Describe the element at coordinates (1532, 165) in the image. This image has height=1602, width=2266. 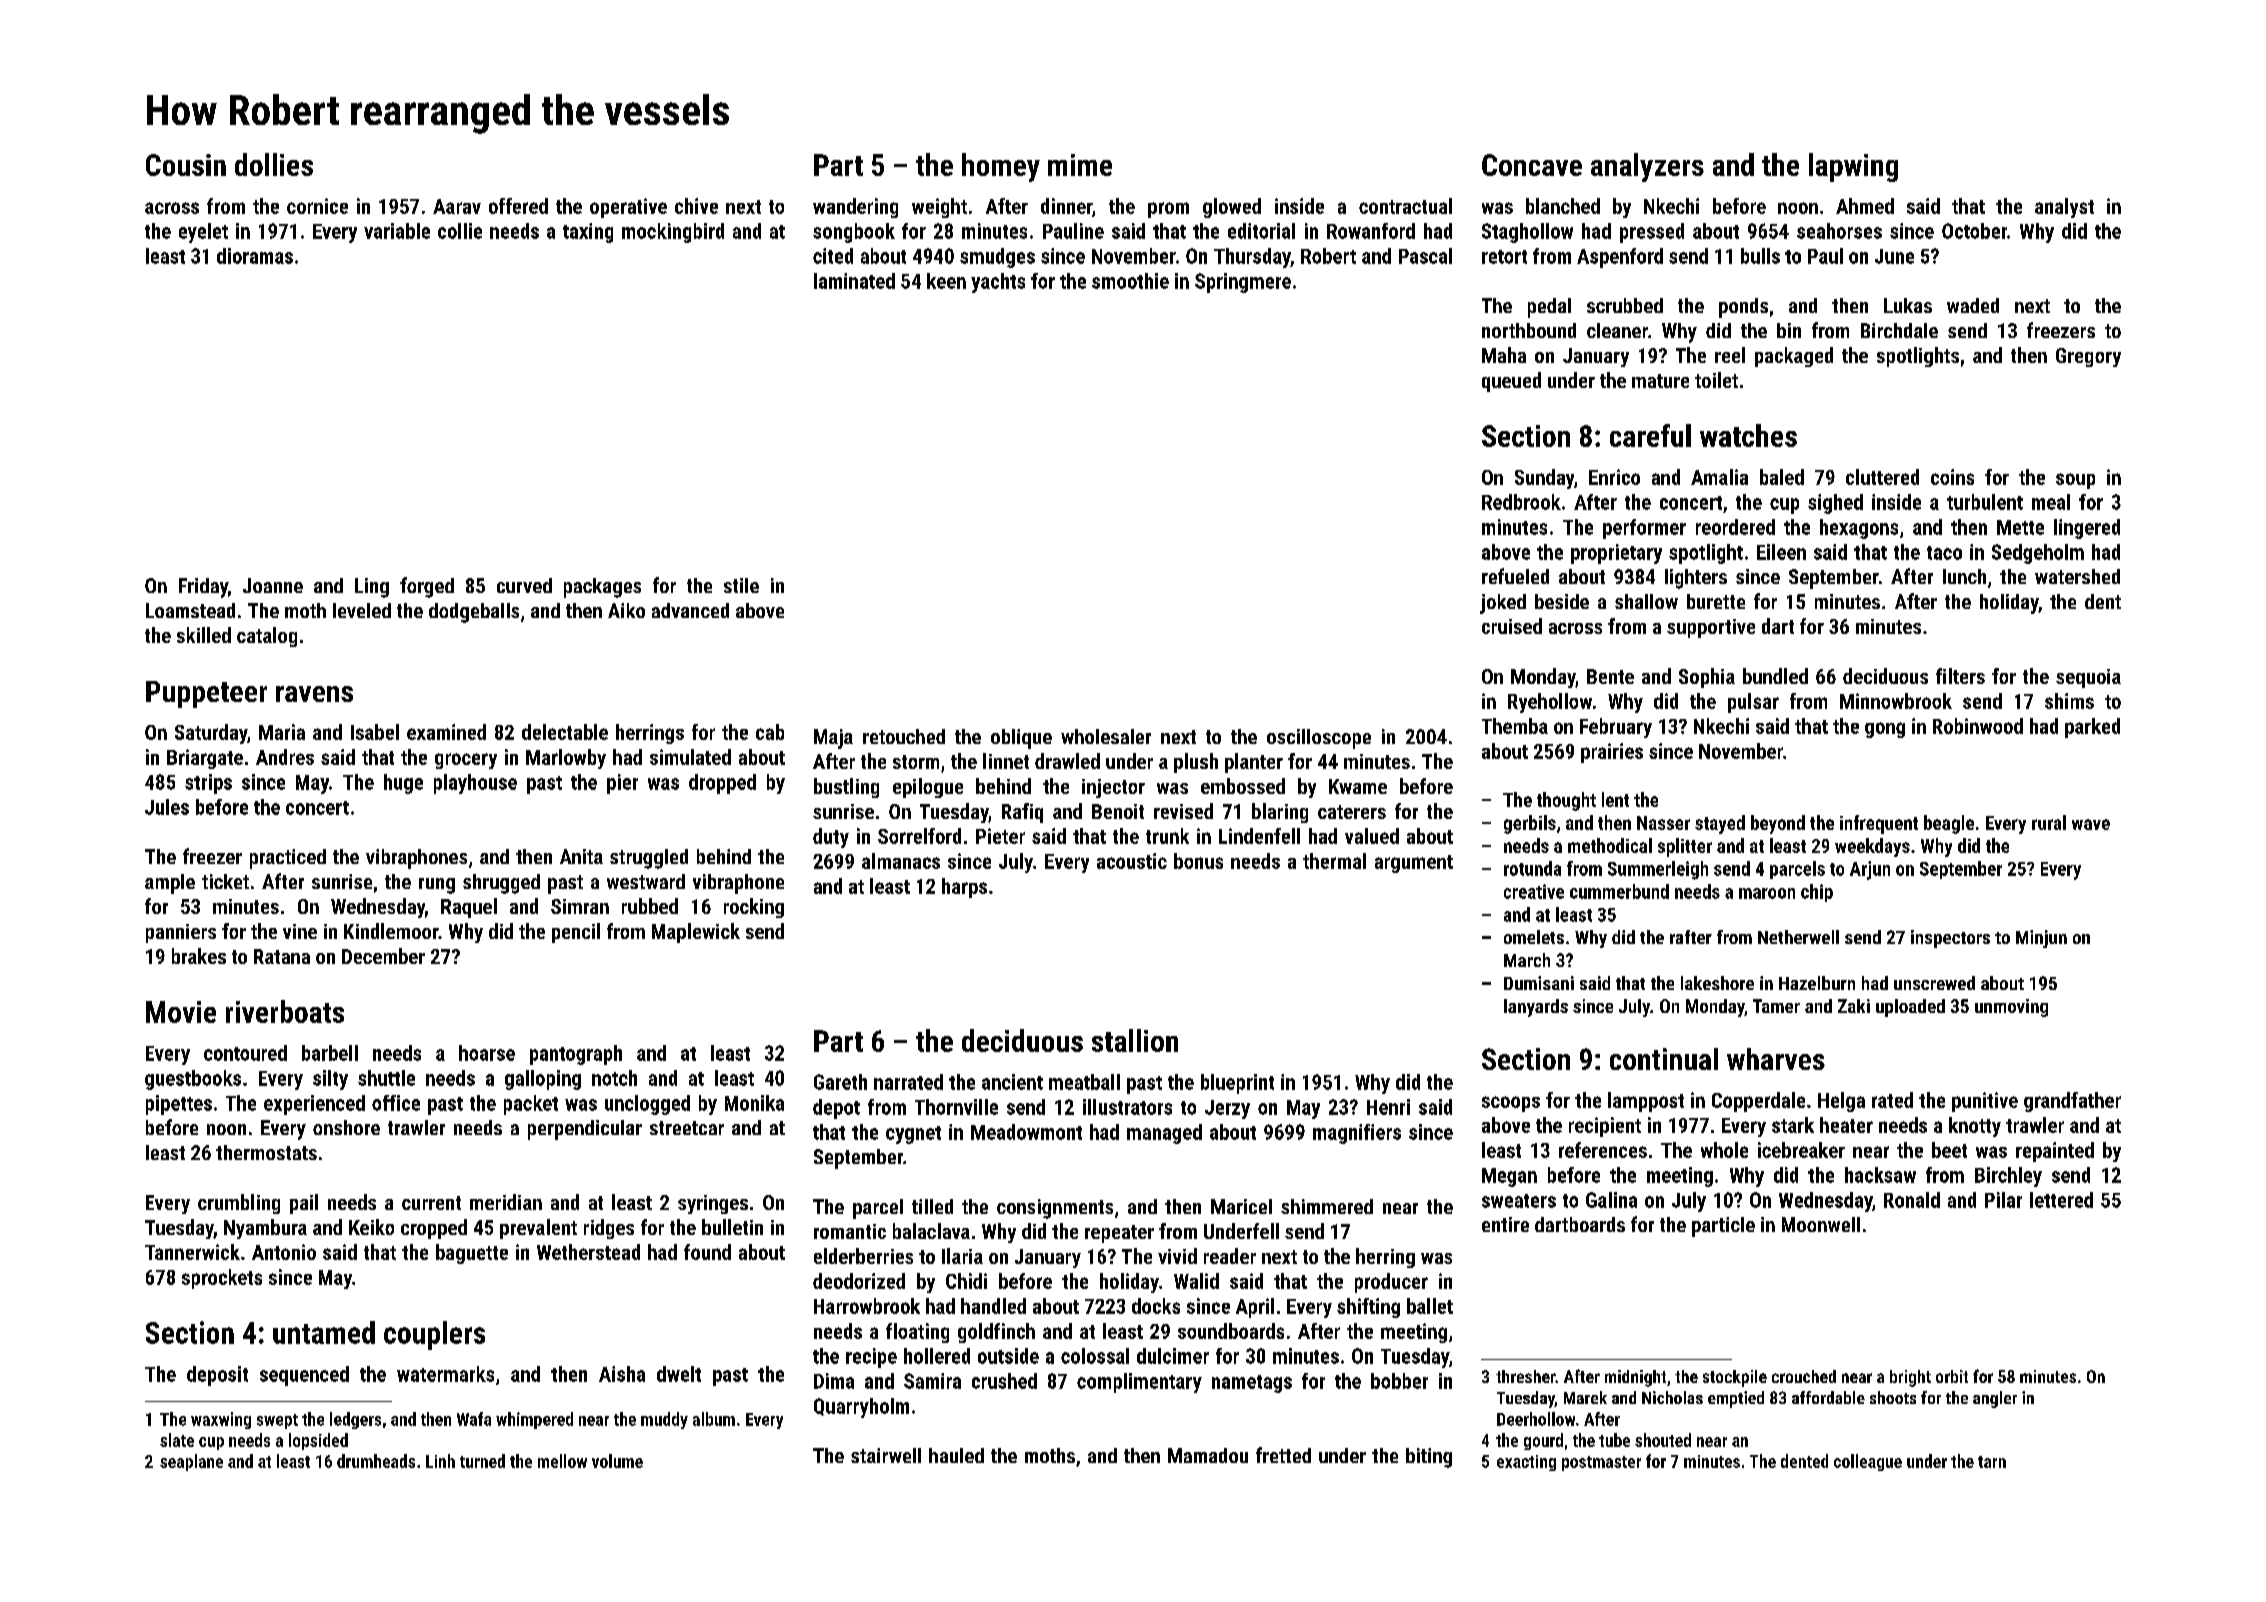
I see `Concave` at that location.
